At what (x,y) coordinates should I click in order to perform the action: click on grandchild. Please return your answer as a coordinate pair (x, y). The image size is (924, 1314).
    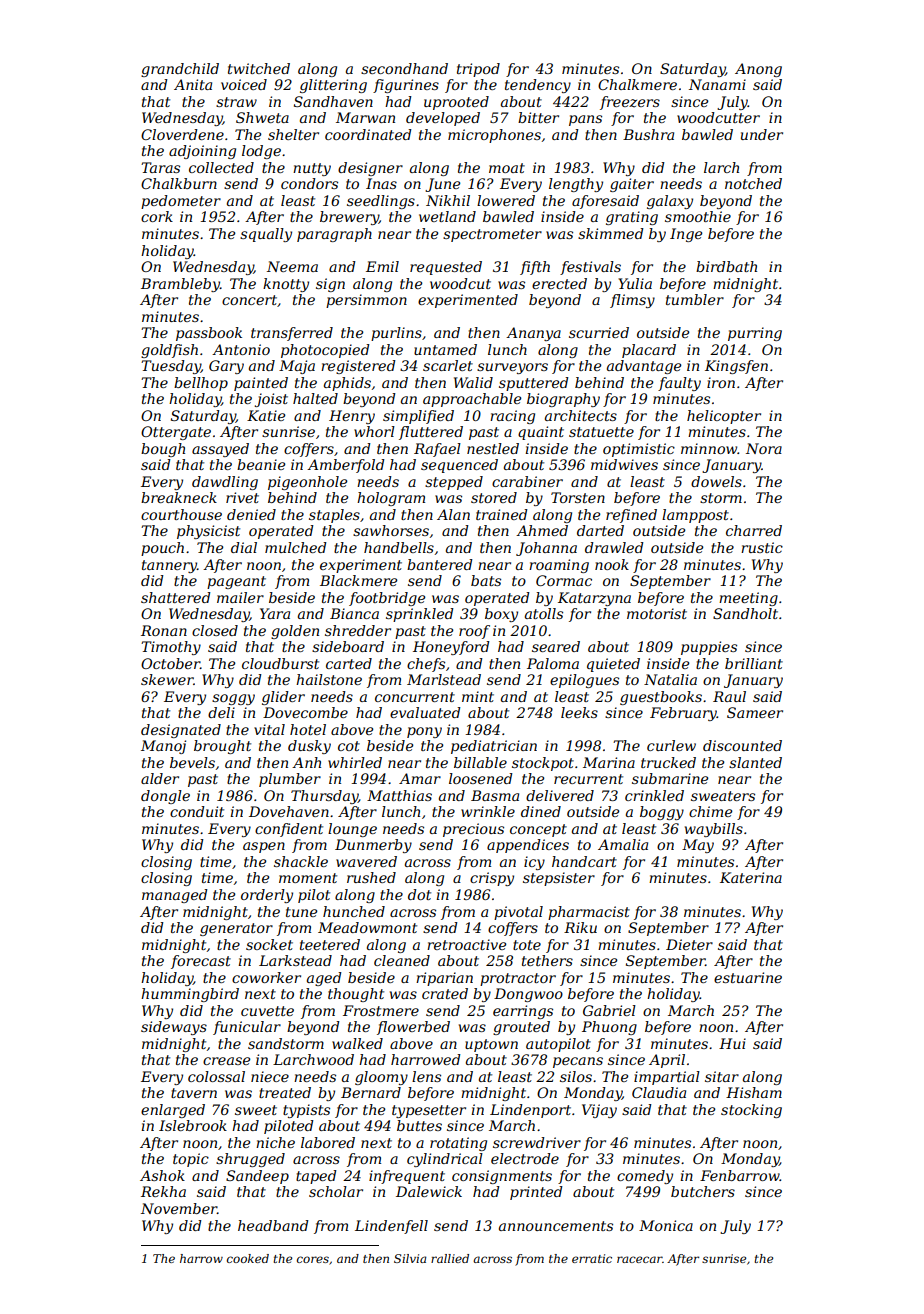
    Looking at the image, I should click on (180, 70).
